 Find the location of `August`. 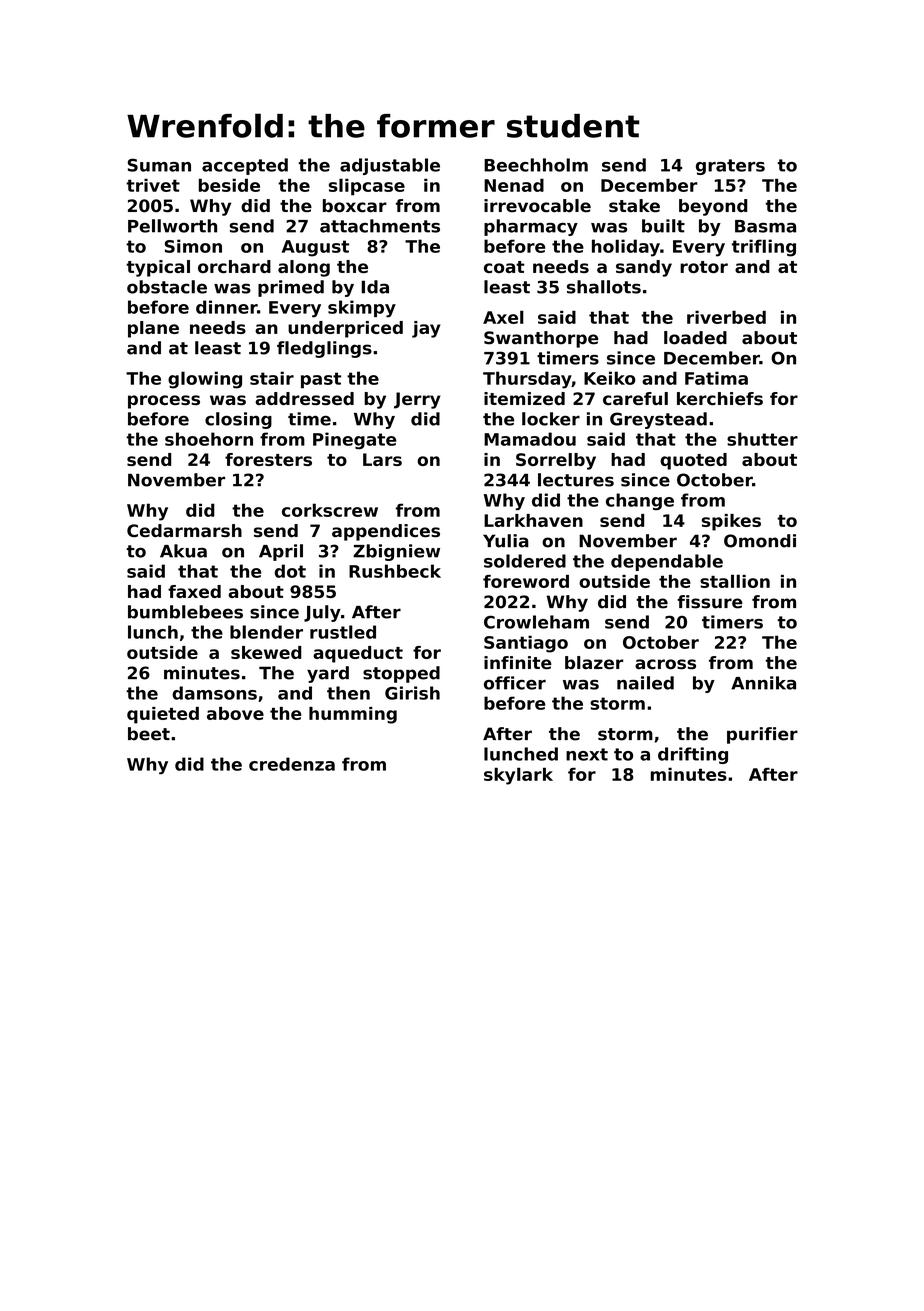

August is located at coordinates (315, 248).
